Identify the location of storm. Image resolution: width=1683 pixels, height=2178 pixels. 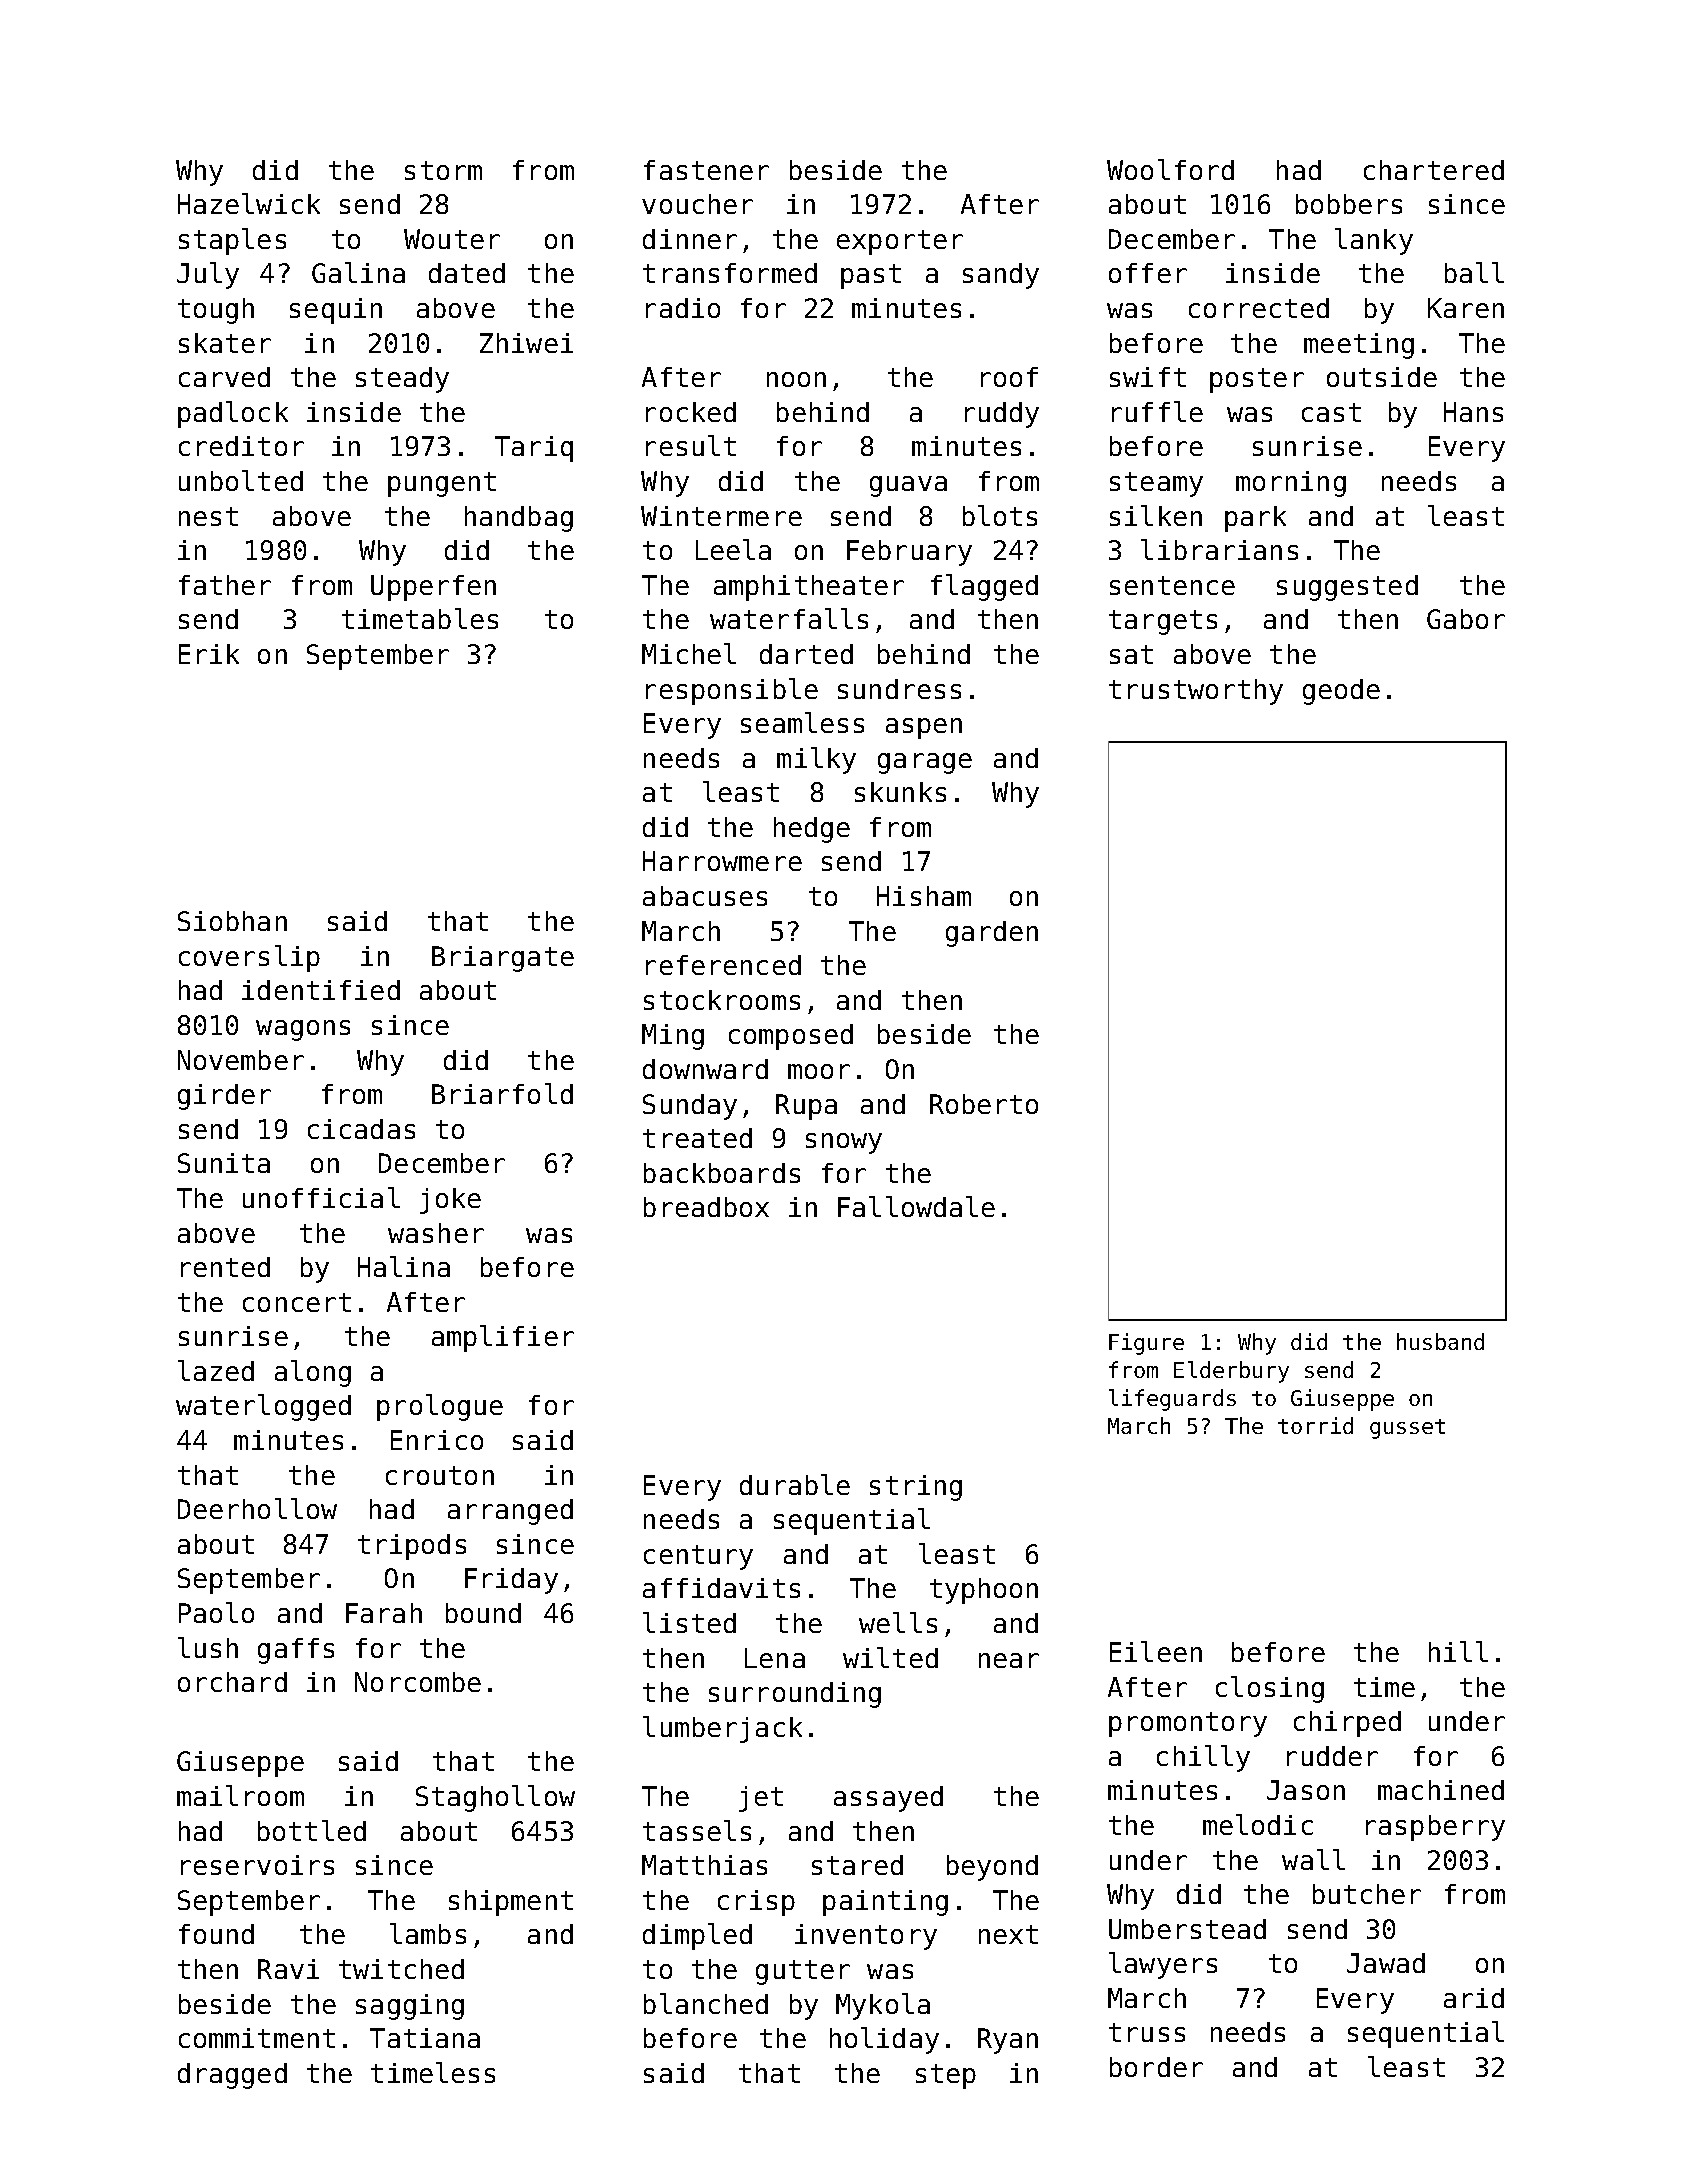
(443, 170).
